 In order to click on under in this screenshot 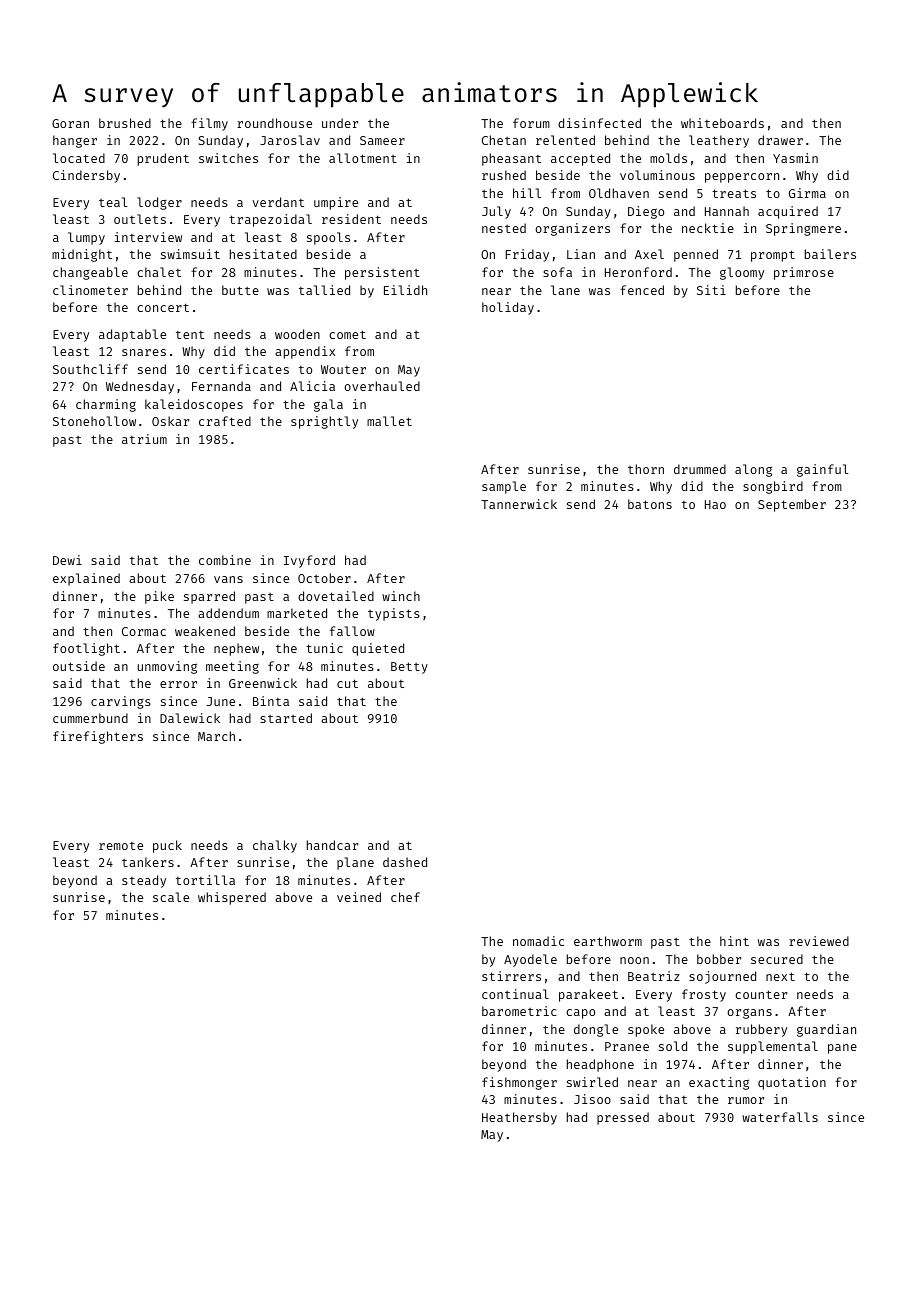, I will do `click(340, 123)`.
